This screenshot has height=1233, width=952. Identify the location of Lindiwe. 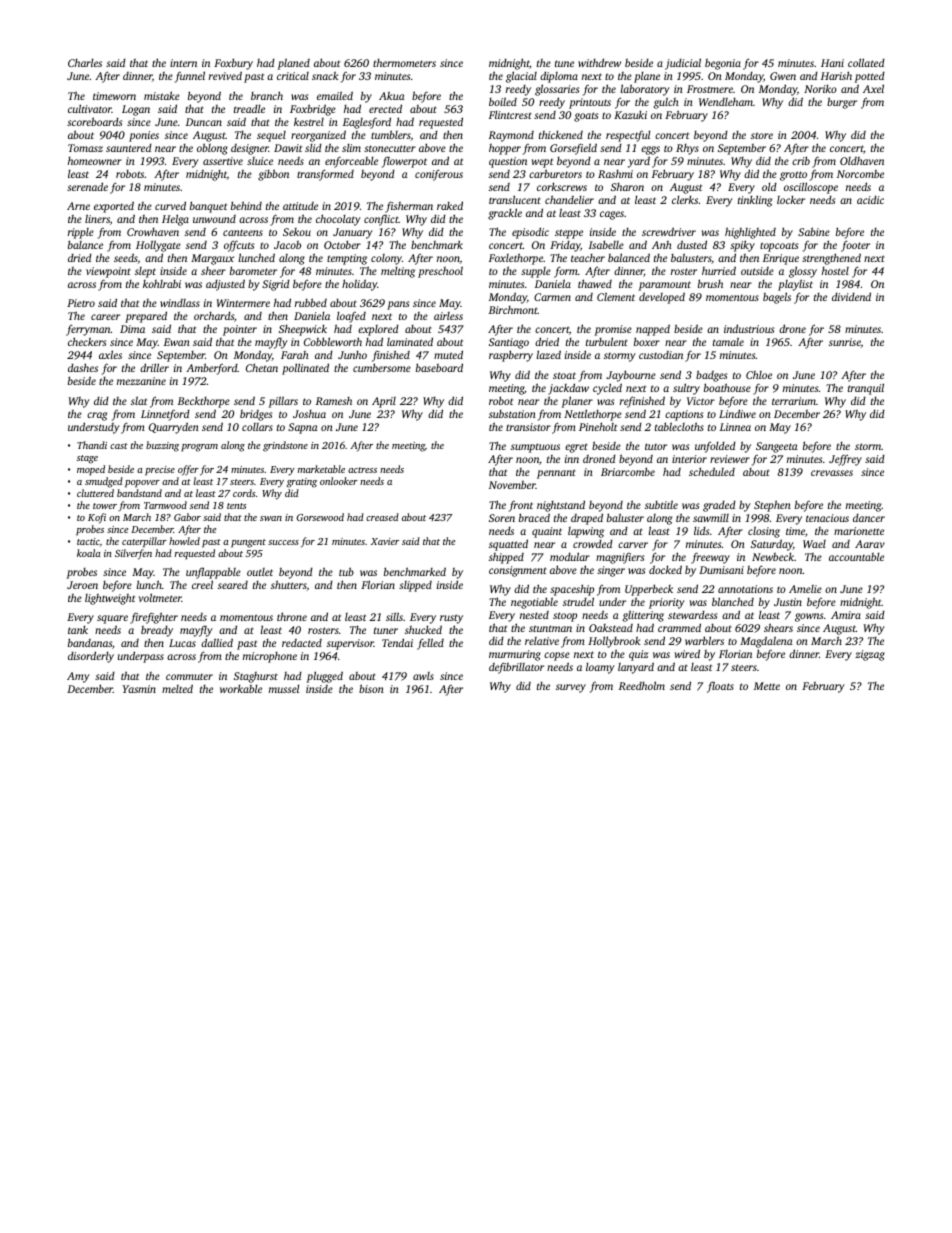
(737, 413).
